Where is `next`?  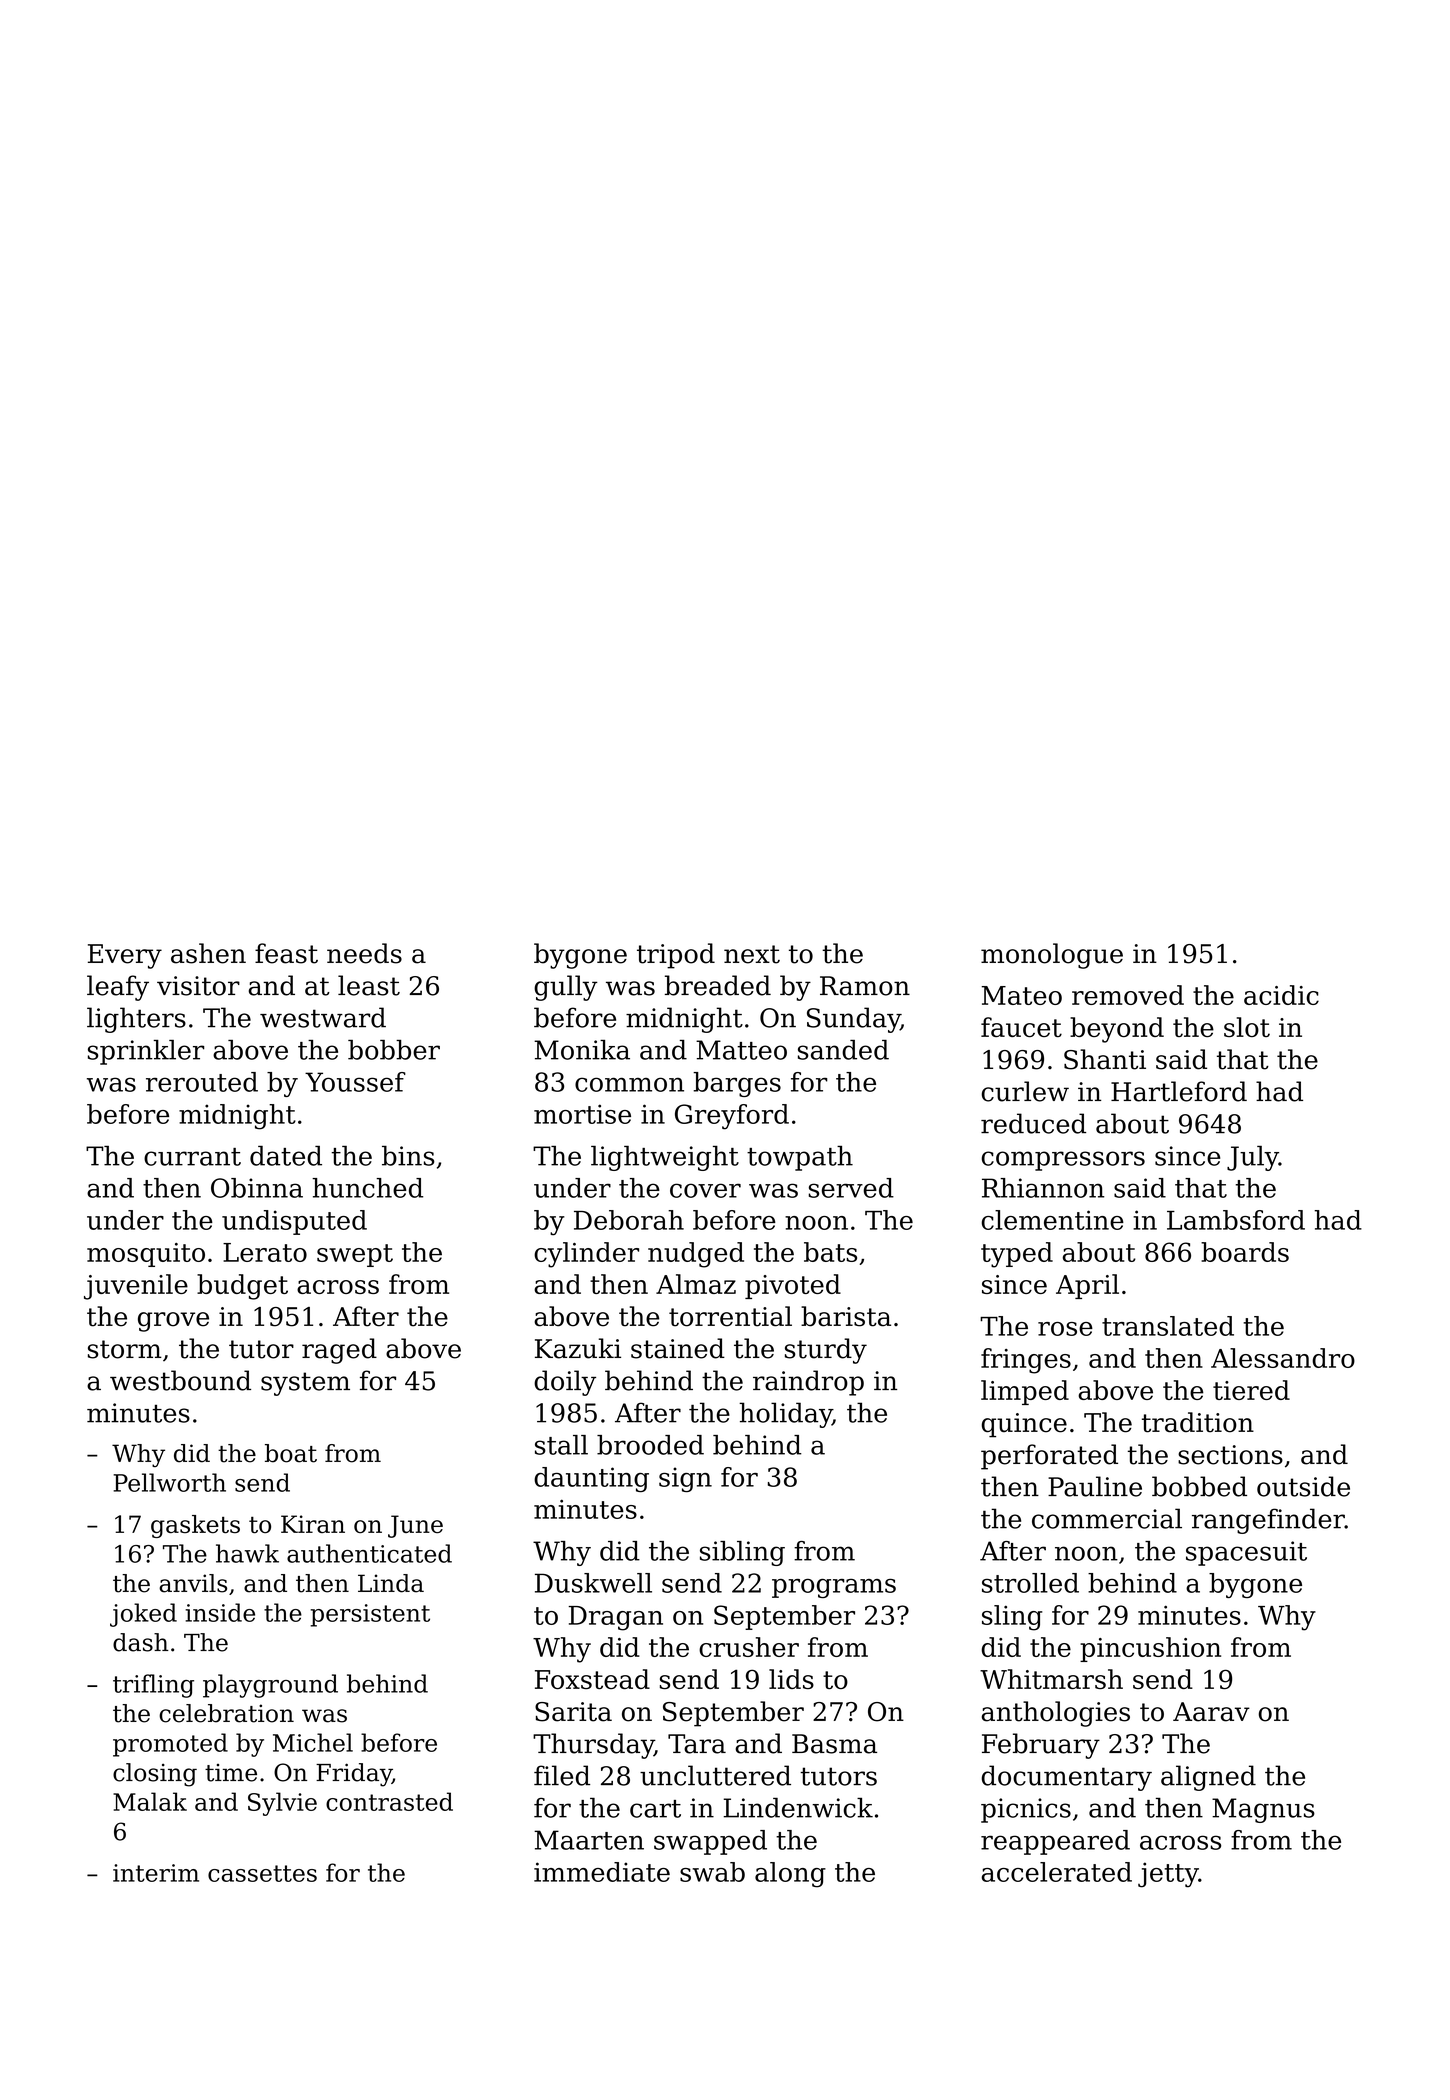 next is located at coordinates (752, 954).
